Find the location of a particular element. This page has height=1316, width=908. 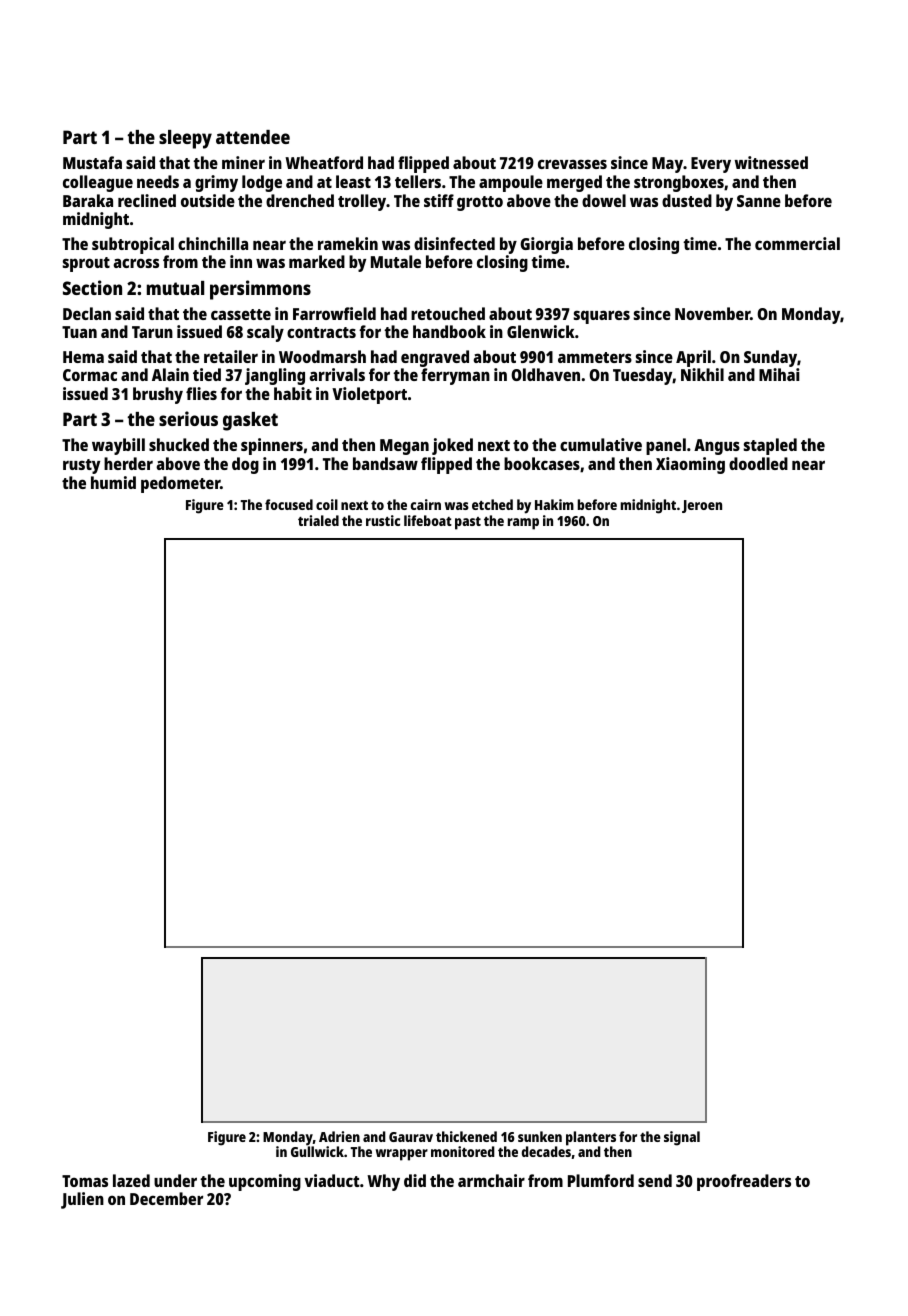

habit is located at coordinates (293, 393).
